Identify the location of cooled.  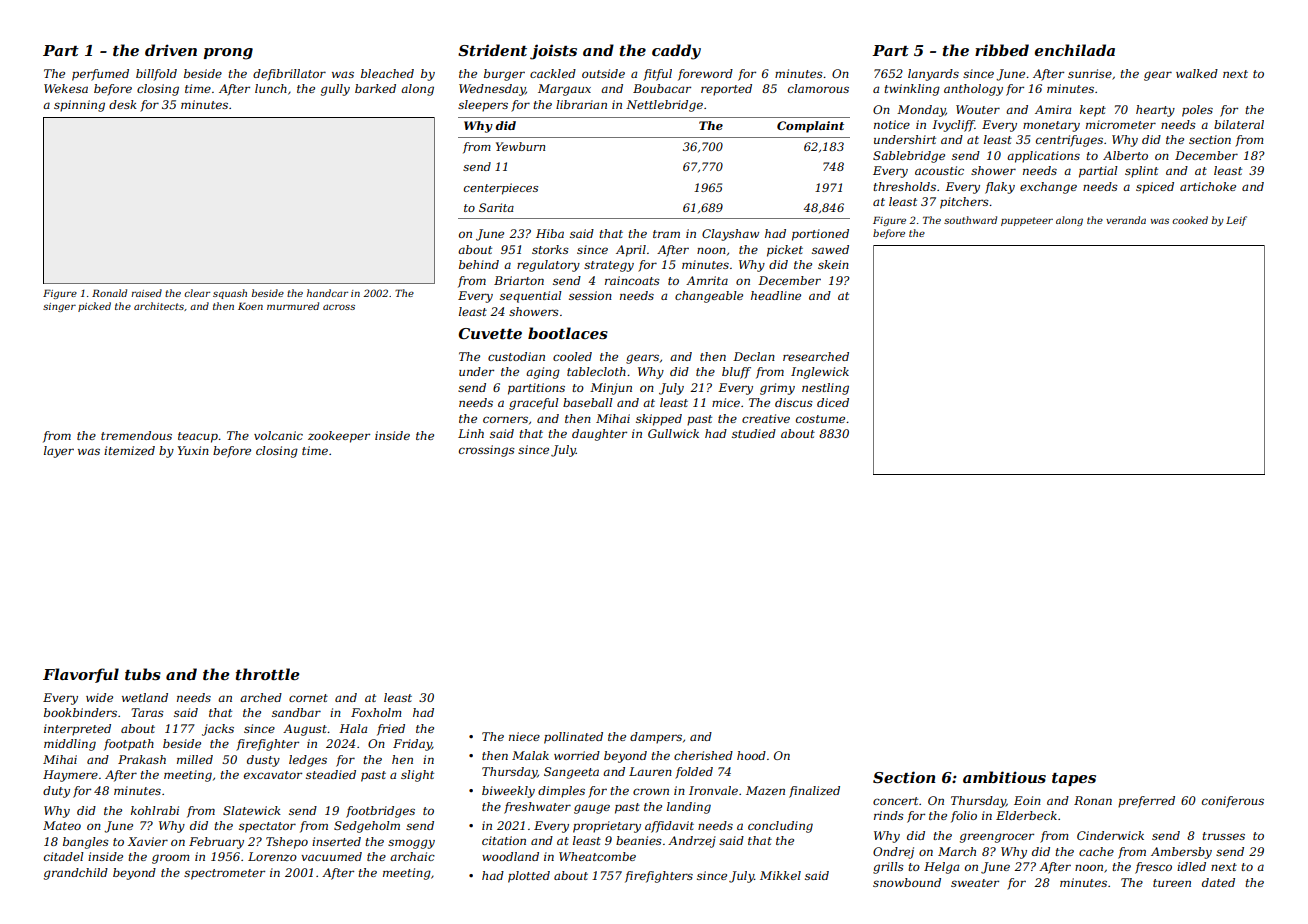
(572, 356).
